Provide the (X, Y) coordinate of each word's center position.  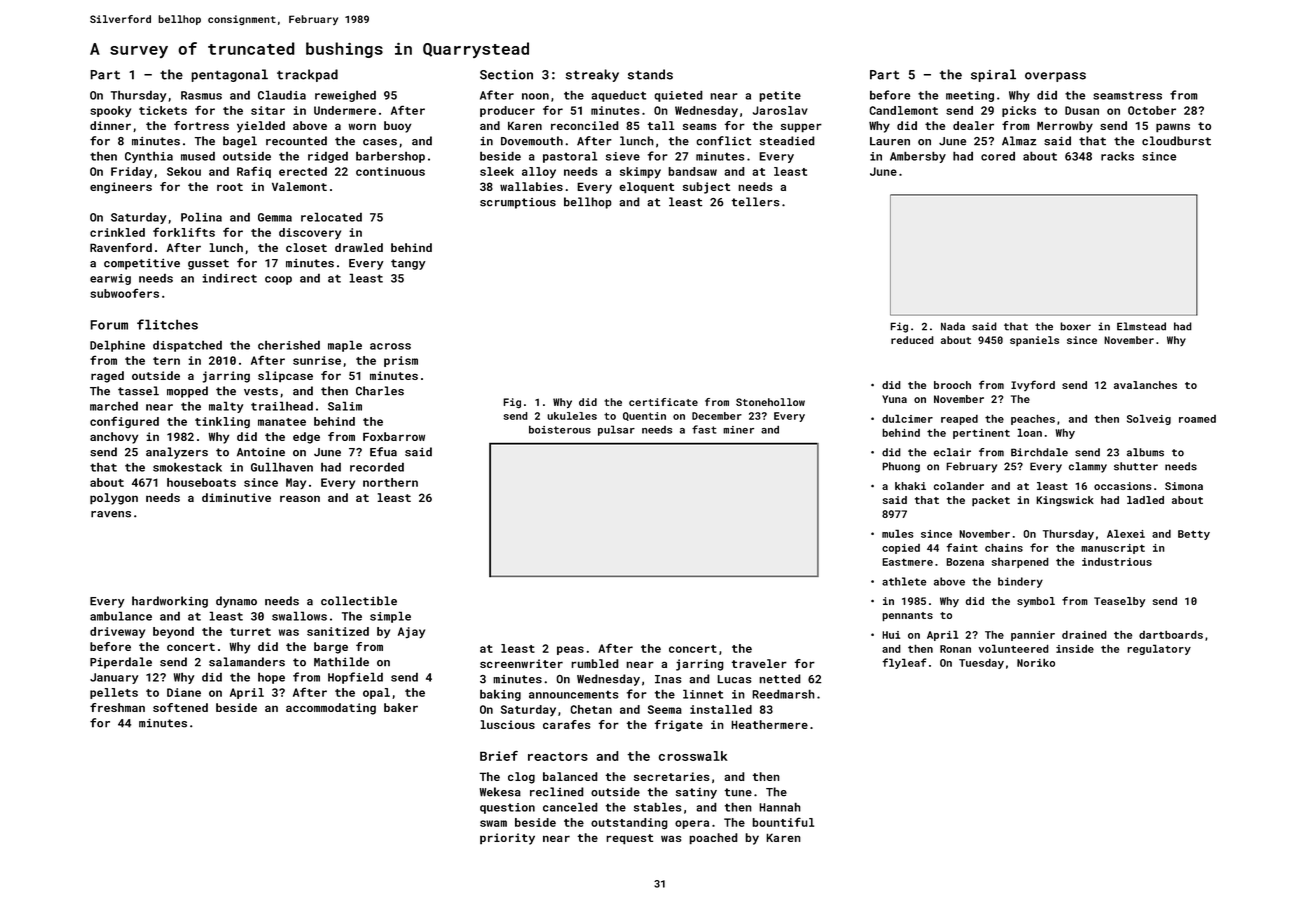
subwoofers (124, 293)
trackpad (307, 75)
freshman (117, 707)
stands (650, 74)
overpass (1055, 77)
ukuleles (572, 416)
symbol (1036, 602)
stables (658, 807)
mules (897, 533)
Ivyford (1033, 385)
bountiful (783, 822)
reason (300, 498)
